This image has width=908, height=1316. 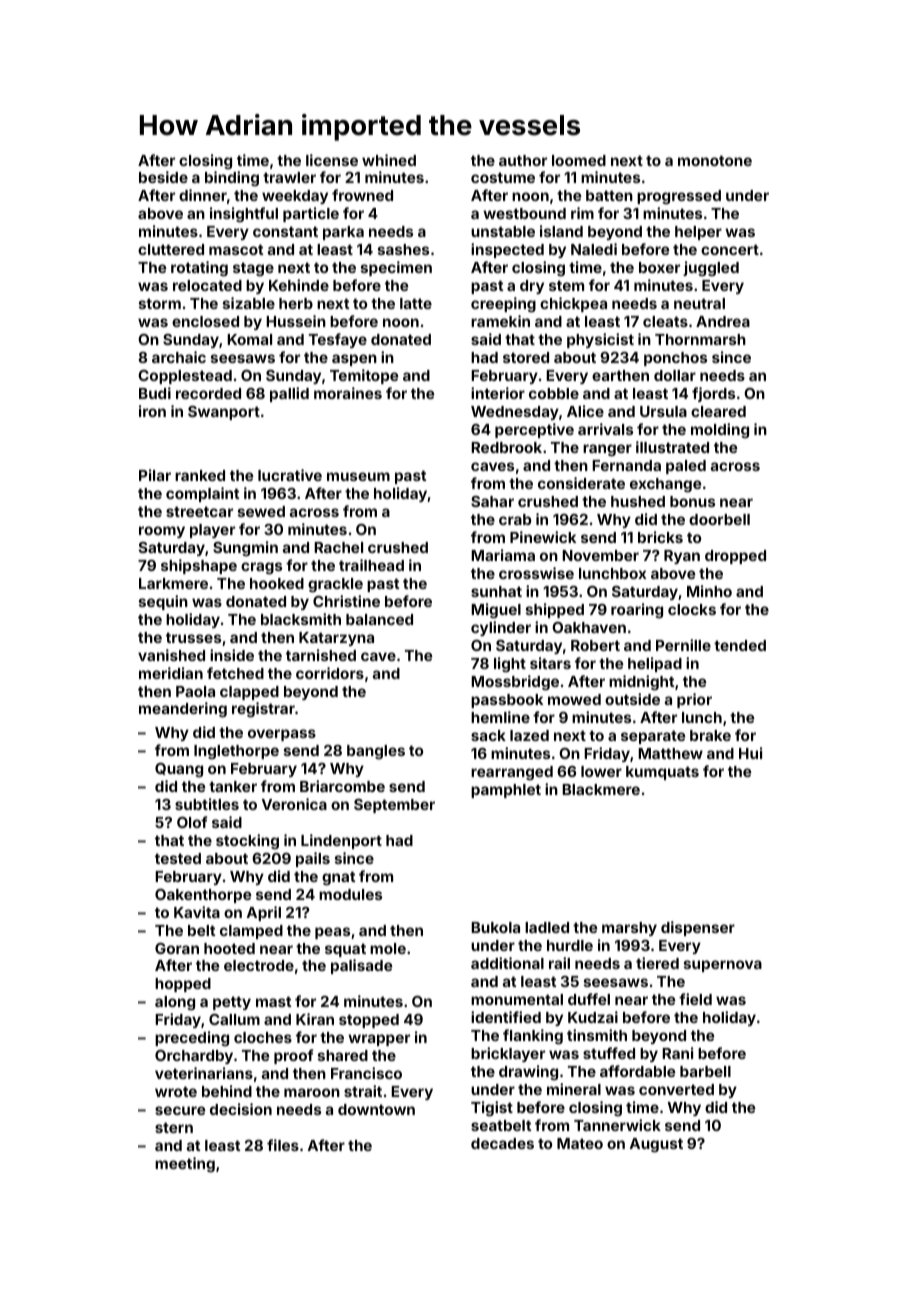 I want to click on loomed, so click(x=579, y=160).
